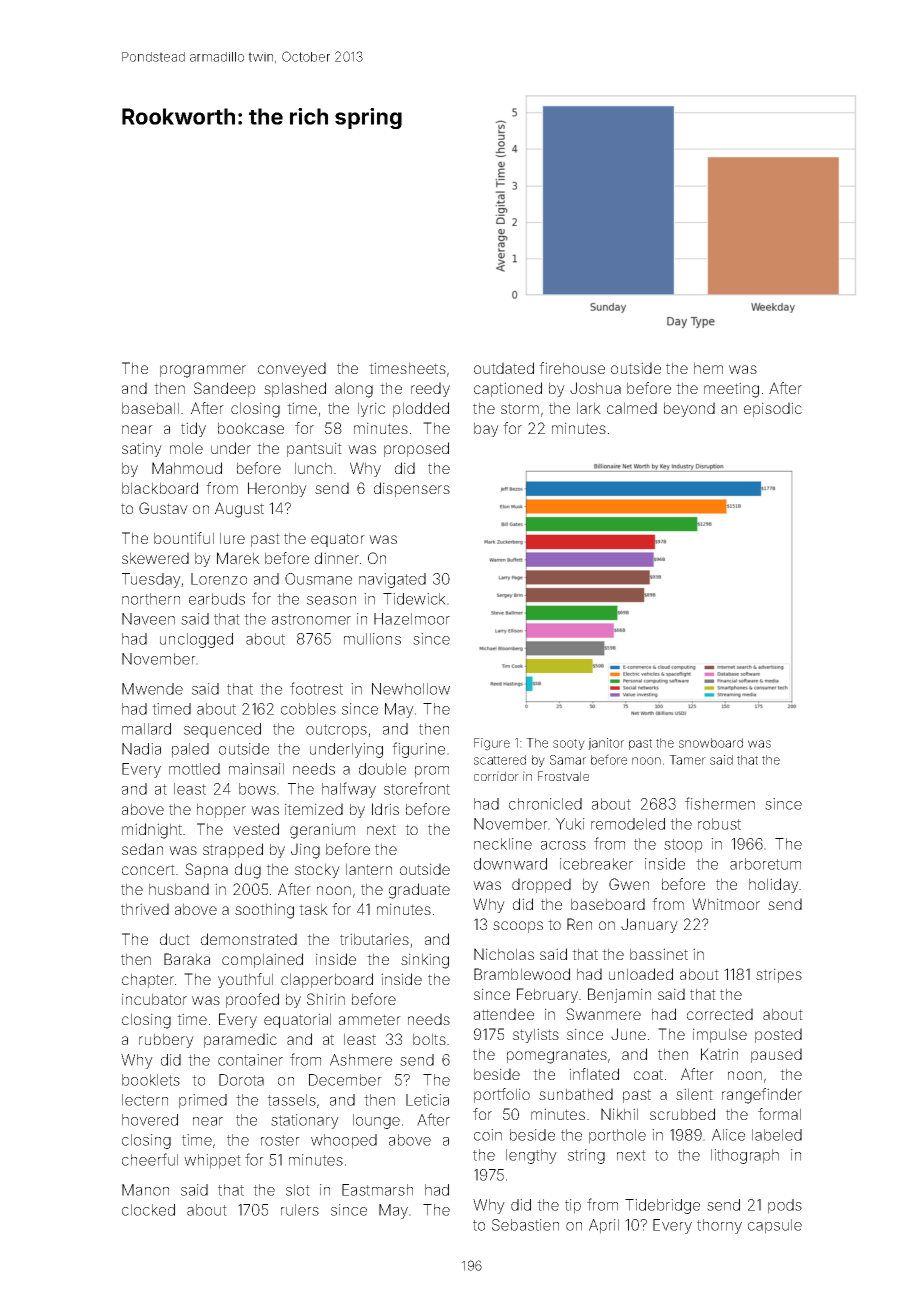 Image resolution: width=924 pixels, height=1308 pixels. I want to click on Swanmere, so click(603, 1014).
